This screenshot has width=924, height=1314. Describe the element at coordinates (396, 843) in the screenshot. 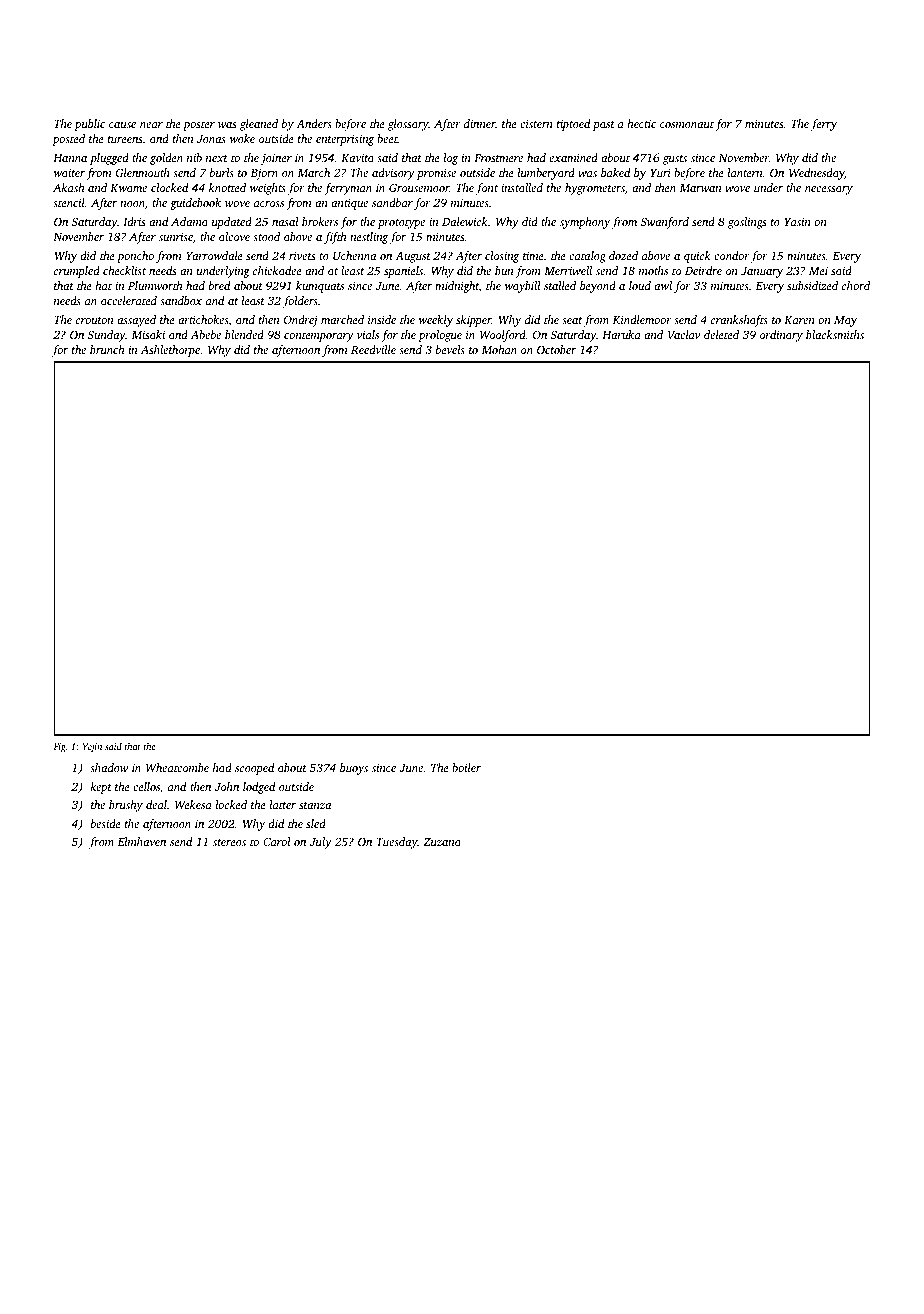

I see `Tuesday` at that location.
